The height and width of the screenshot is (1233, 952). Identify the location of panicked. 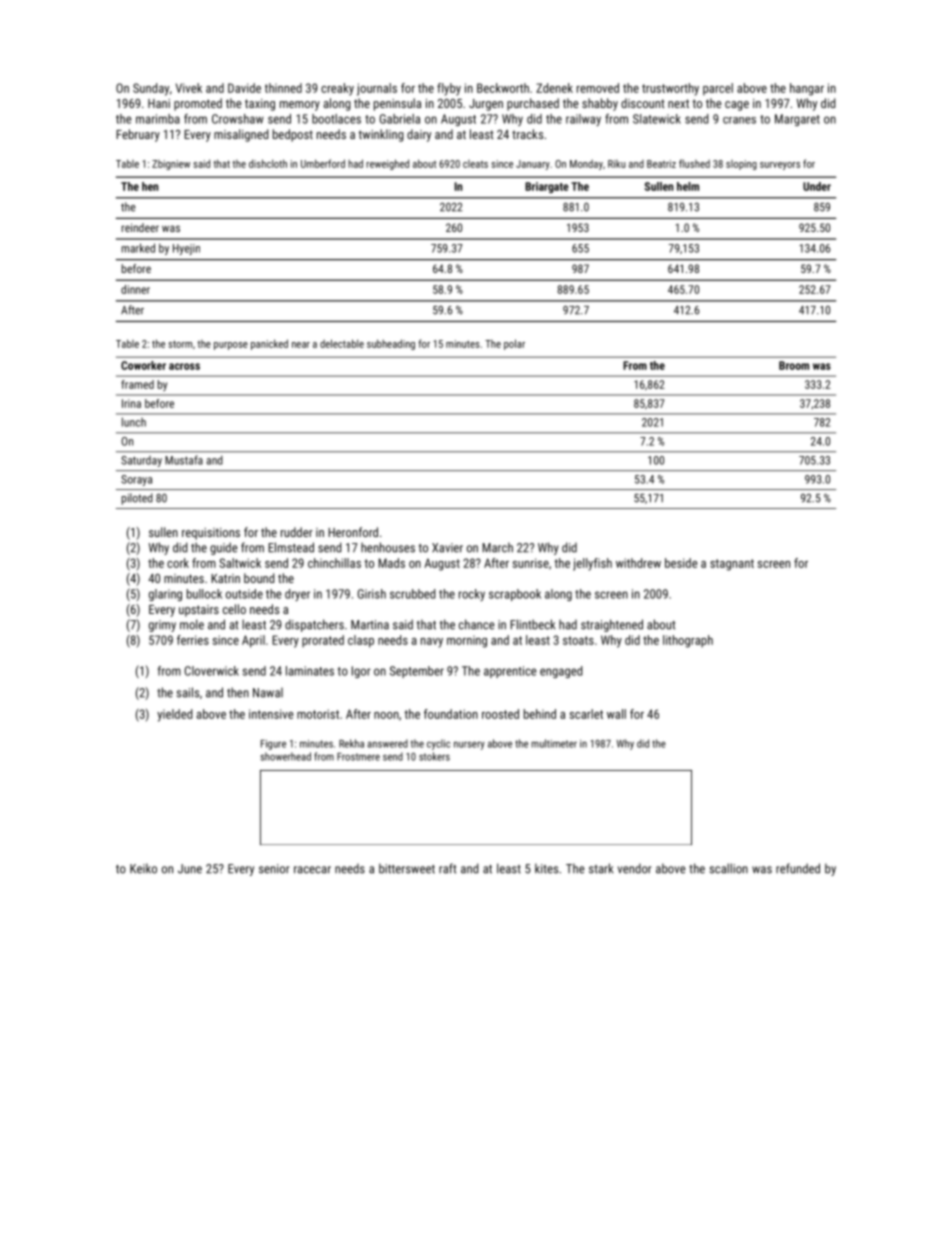
(269, 344).
